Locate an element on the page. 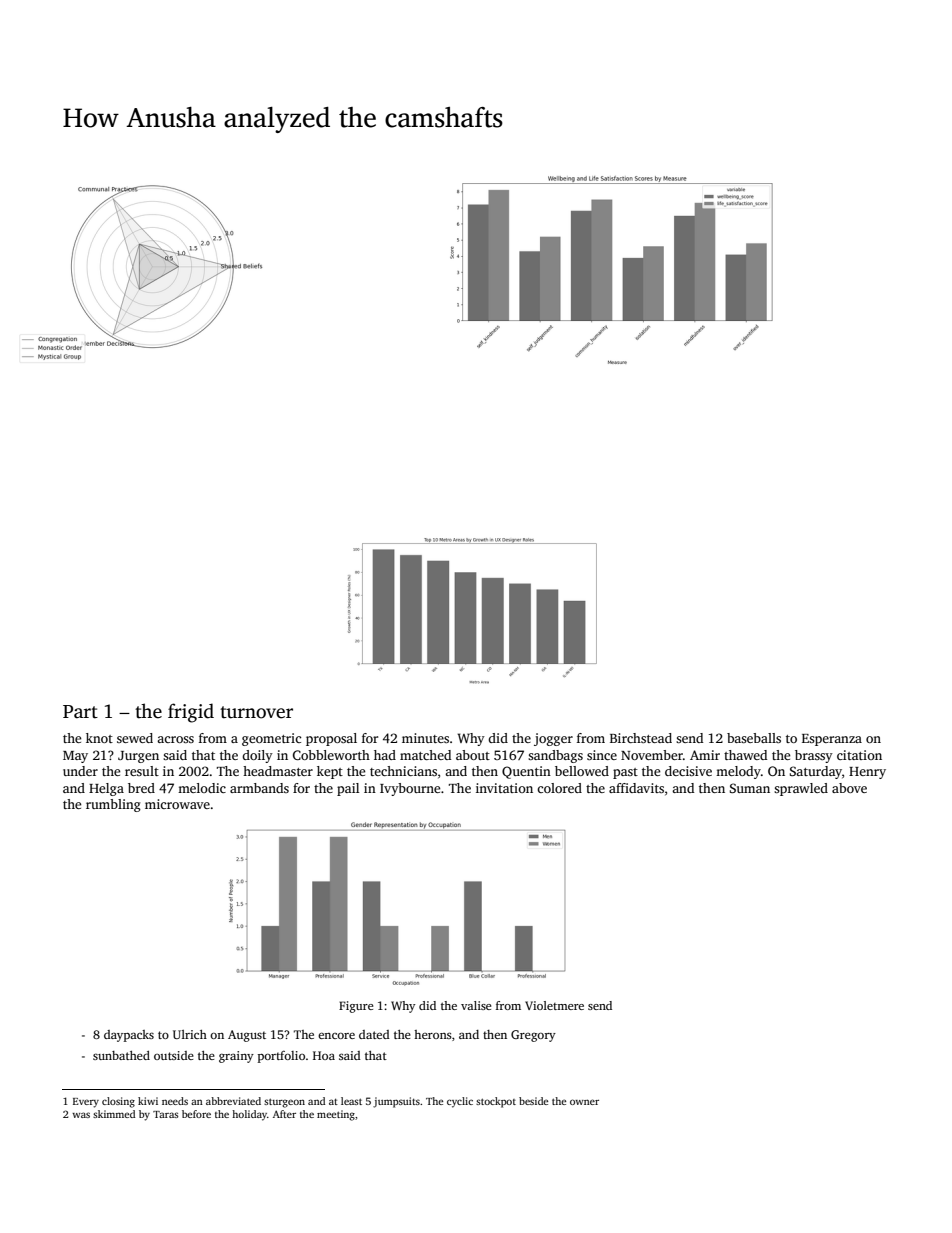  jogger is located at coordinates (553, 739).
